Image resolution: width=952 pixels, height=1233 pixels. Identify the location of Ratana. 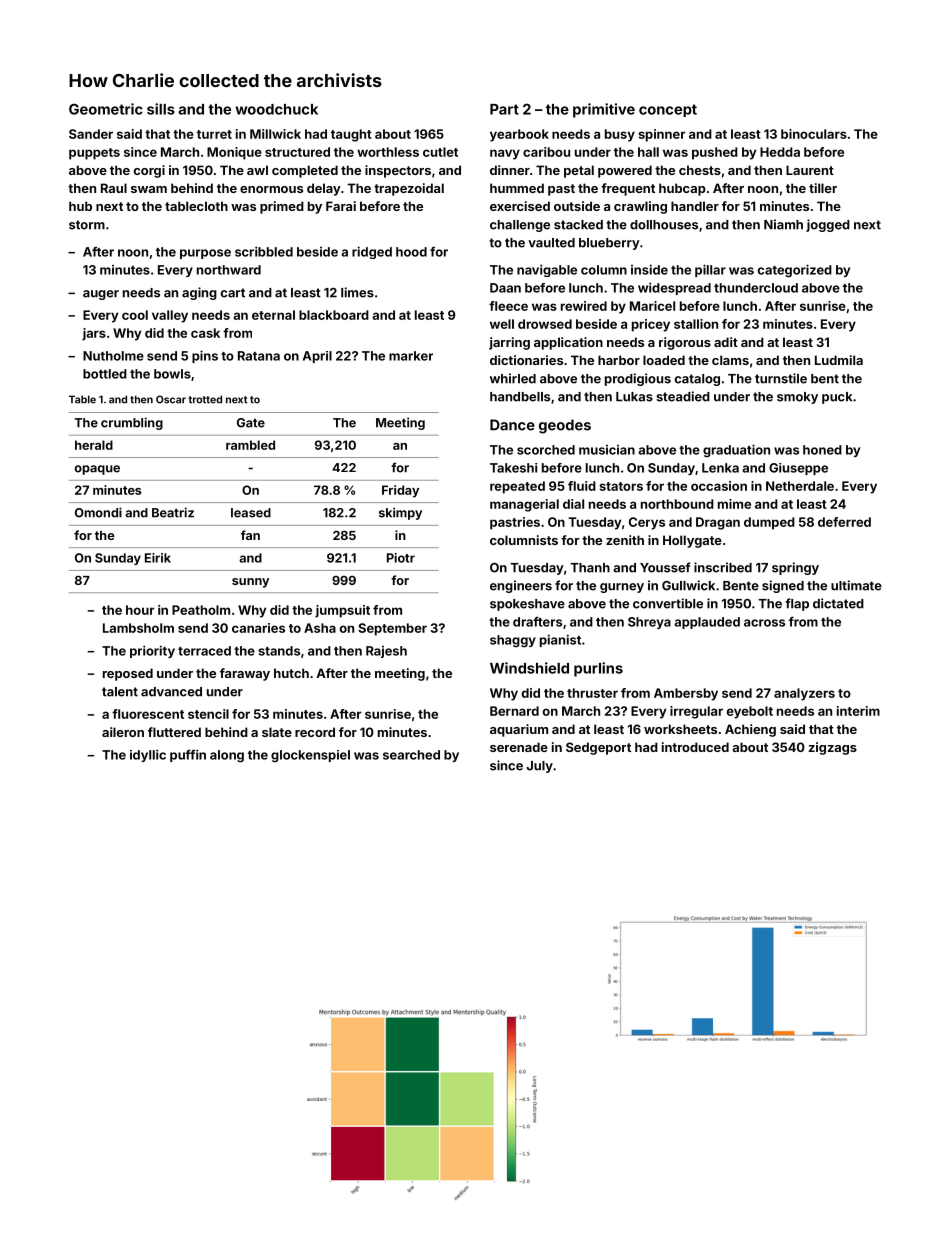
(259, 356).
